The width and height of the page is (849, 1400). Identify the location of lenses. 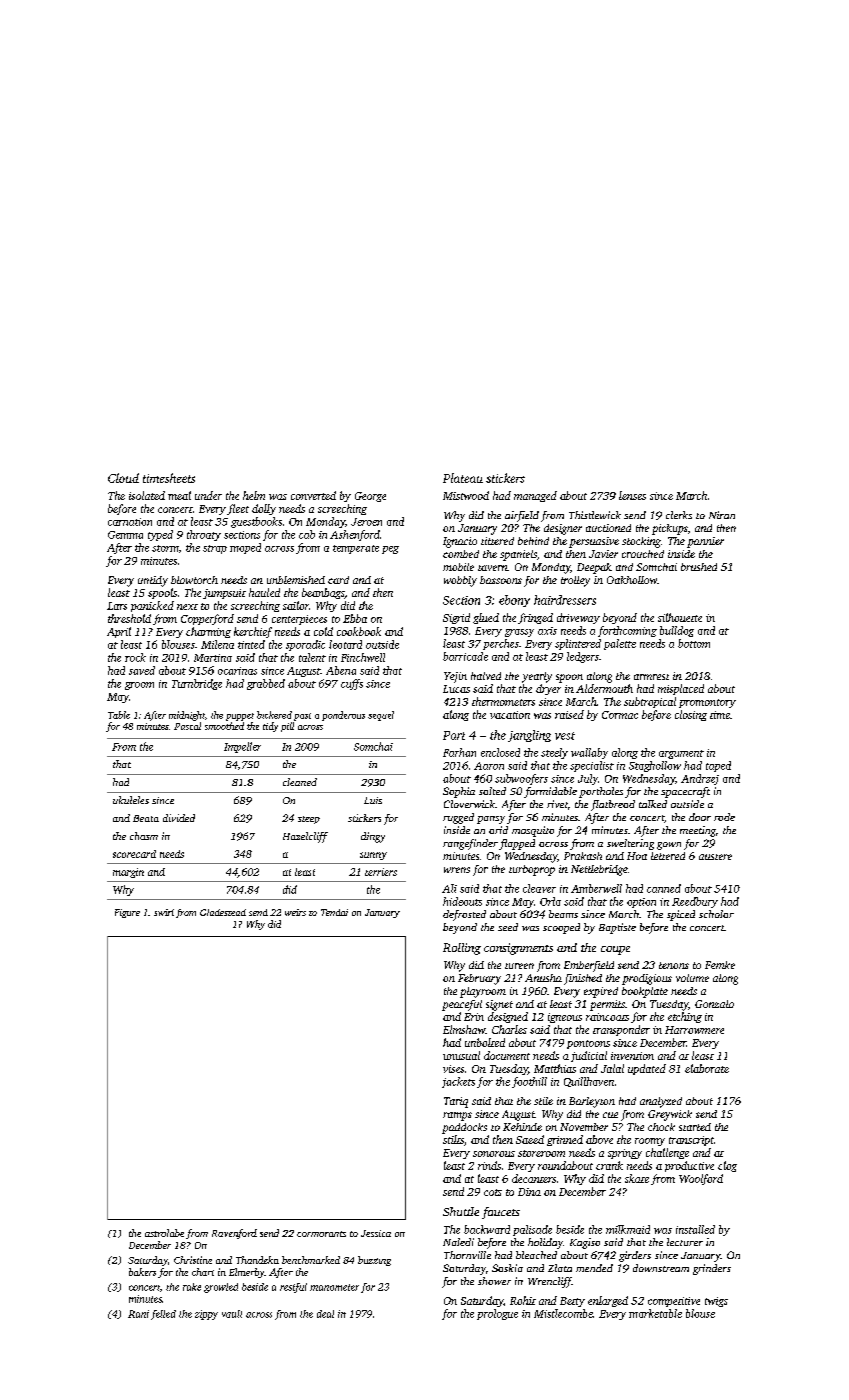
(632, 495).
